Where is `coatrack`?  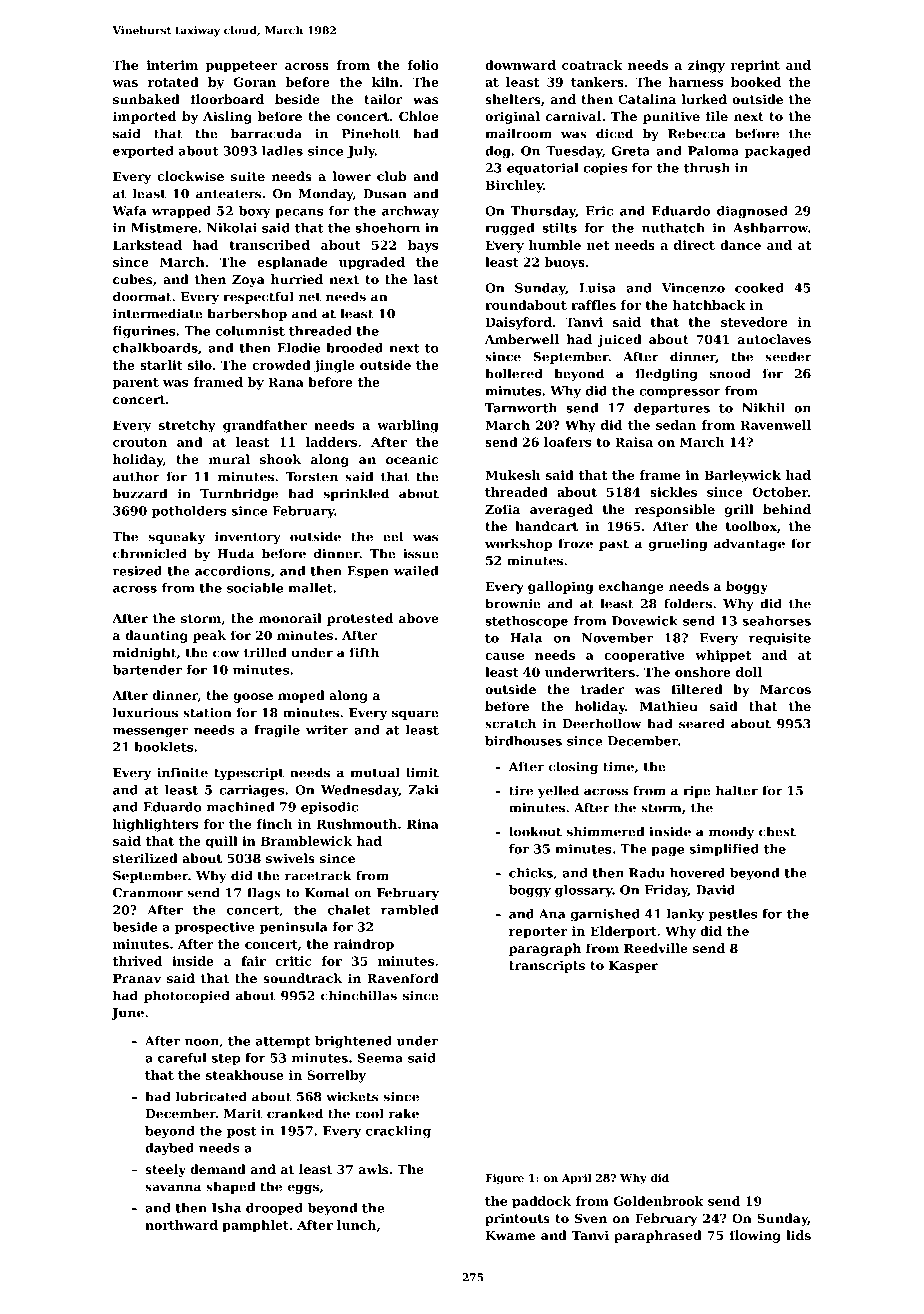
coatrack is located at coordinates (592, 65).
